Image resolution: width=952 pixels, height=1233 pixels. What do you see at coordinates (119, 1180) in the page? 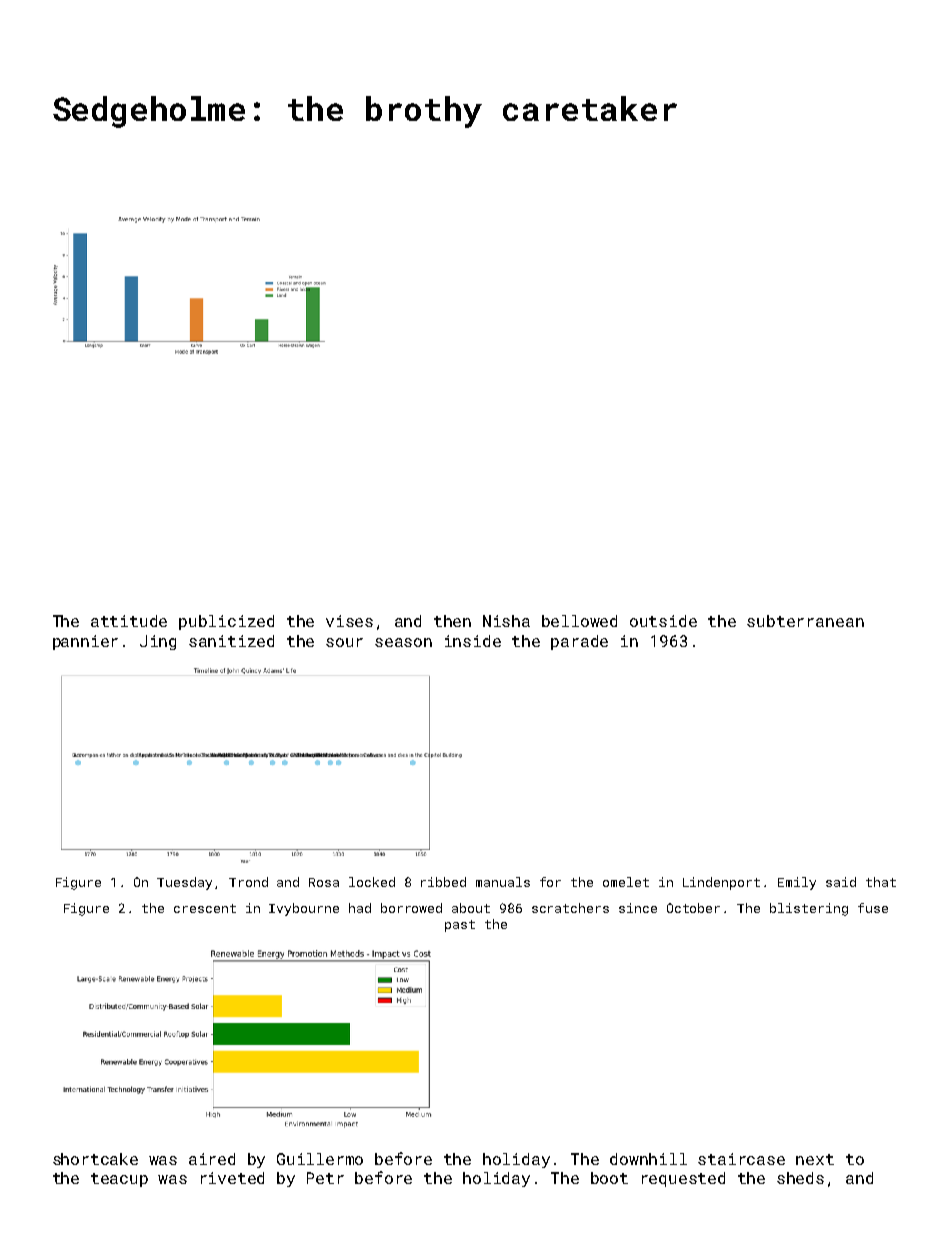
I see `teacup` at bounding box center [119, 1180].
